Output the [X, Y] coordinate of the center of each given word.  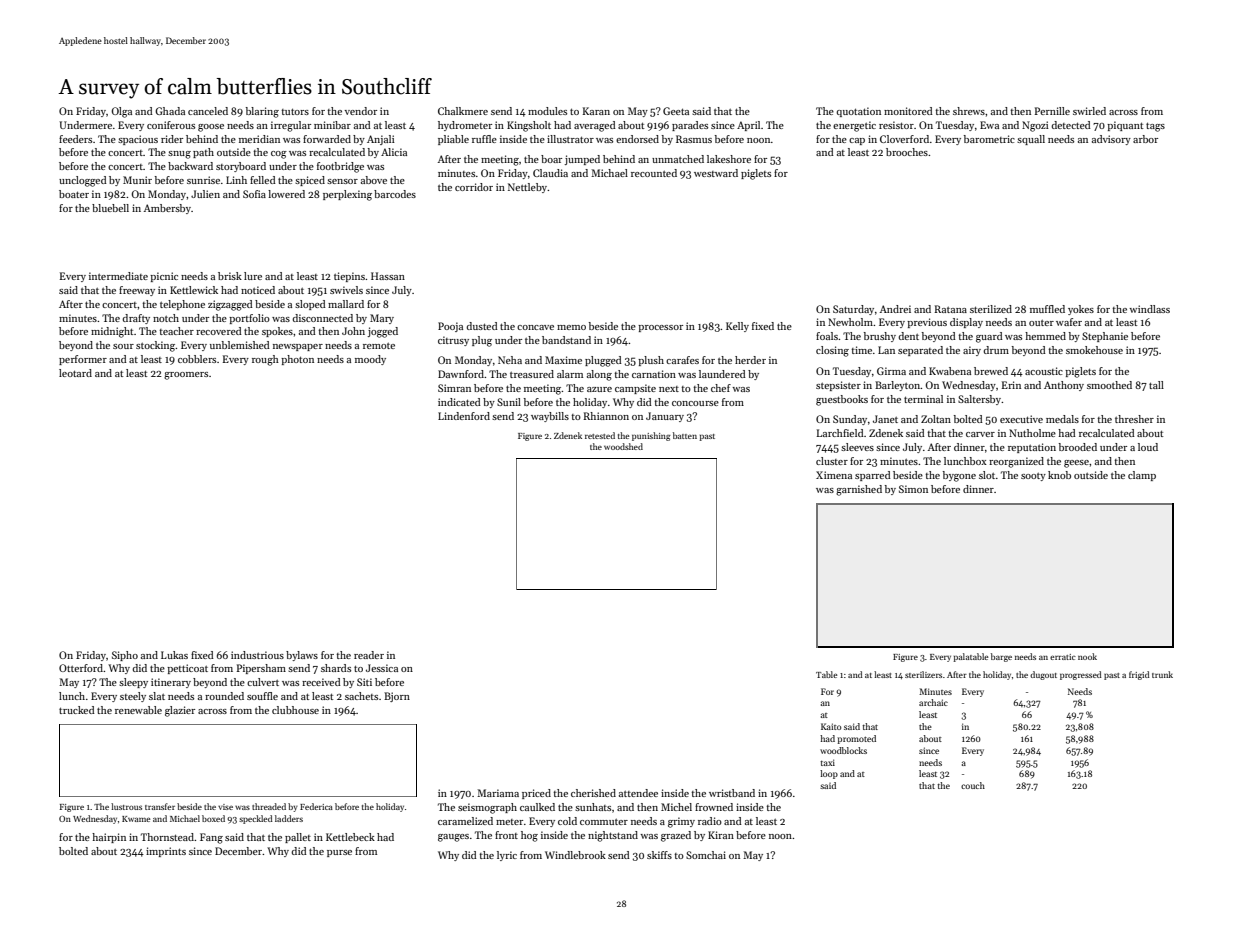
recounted [654, 173]
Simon [913, 489]
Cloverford [904, 139]
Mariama [498, 793]
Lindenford [464, 416]
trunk [1162, 674]
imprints [166, 852]
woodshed [623, 446]
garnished [859, 490]
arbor [1145, 139]
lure [253, 276]
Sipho [125, 656]
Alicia [394, 152]
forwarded [327, 139]
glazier [180, 711]
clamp [1142, 476]
